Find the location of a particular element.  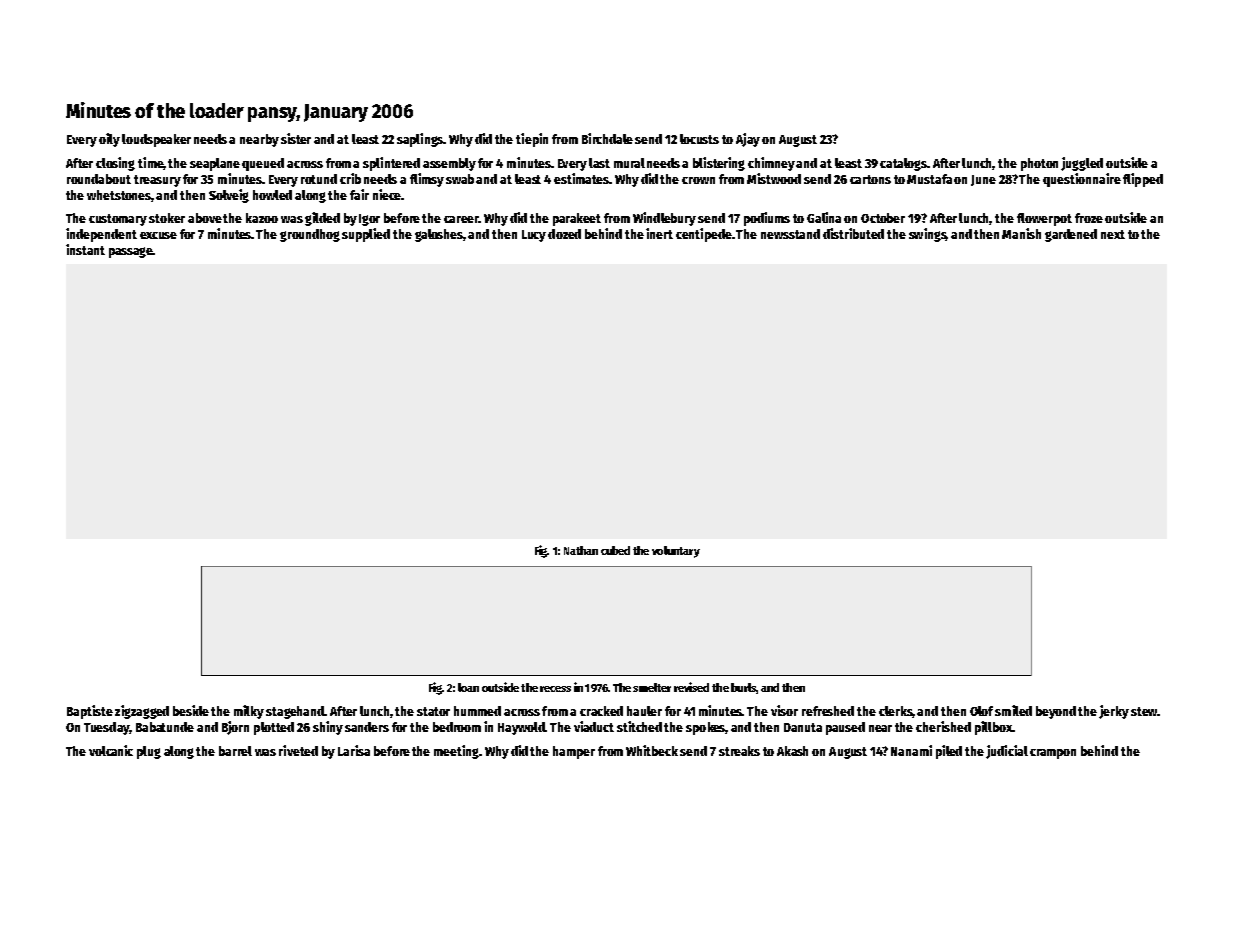

milky is located at coordinates (249, 712).
